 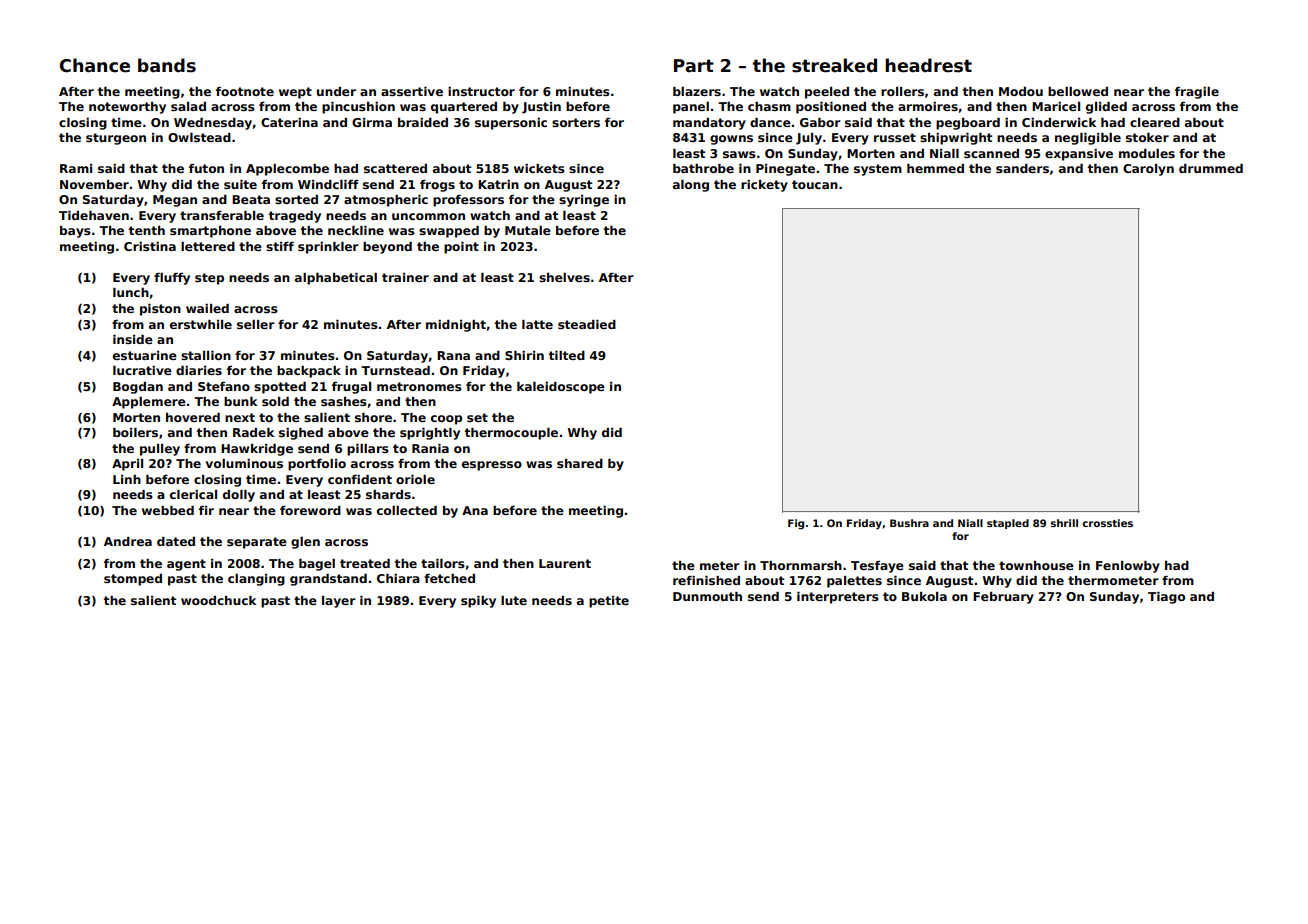 I want to click on shared, so click(x=580, y=463).
